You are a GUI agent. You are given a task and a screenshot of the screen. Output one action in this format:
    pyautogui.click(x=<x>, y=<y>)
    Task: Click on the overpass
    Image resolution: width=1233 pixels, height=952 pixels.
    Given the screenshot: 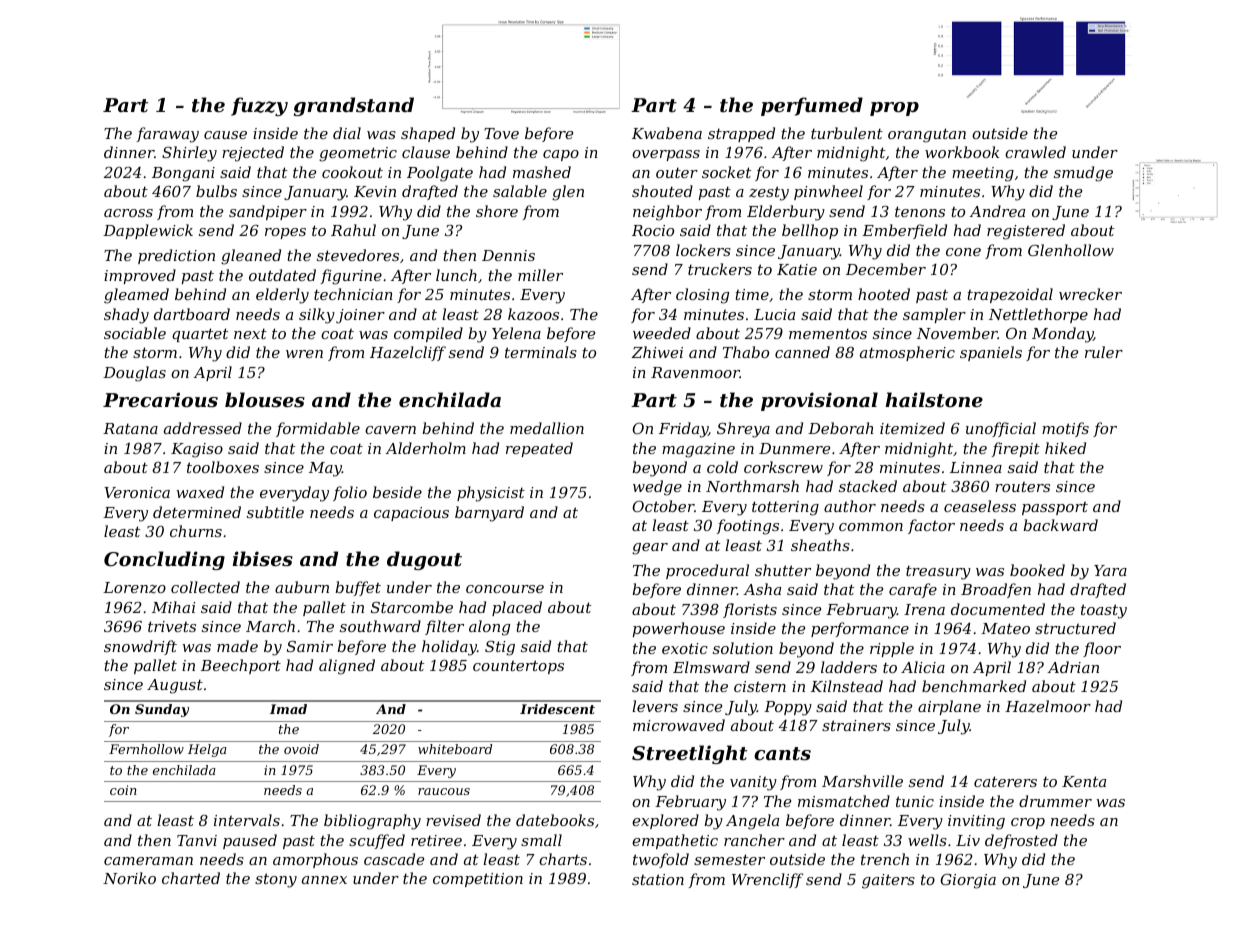 What is the action you would take?
    pyautogui.click(x=666, y=155)
